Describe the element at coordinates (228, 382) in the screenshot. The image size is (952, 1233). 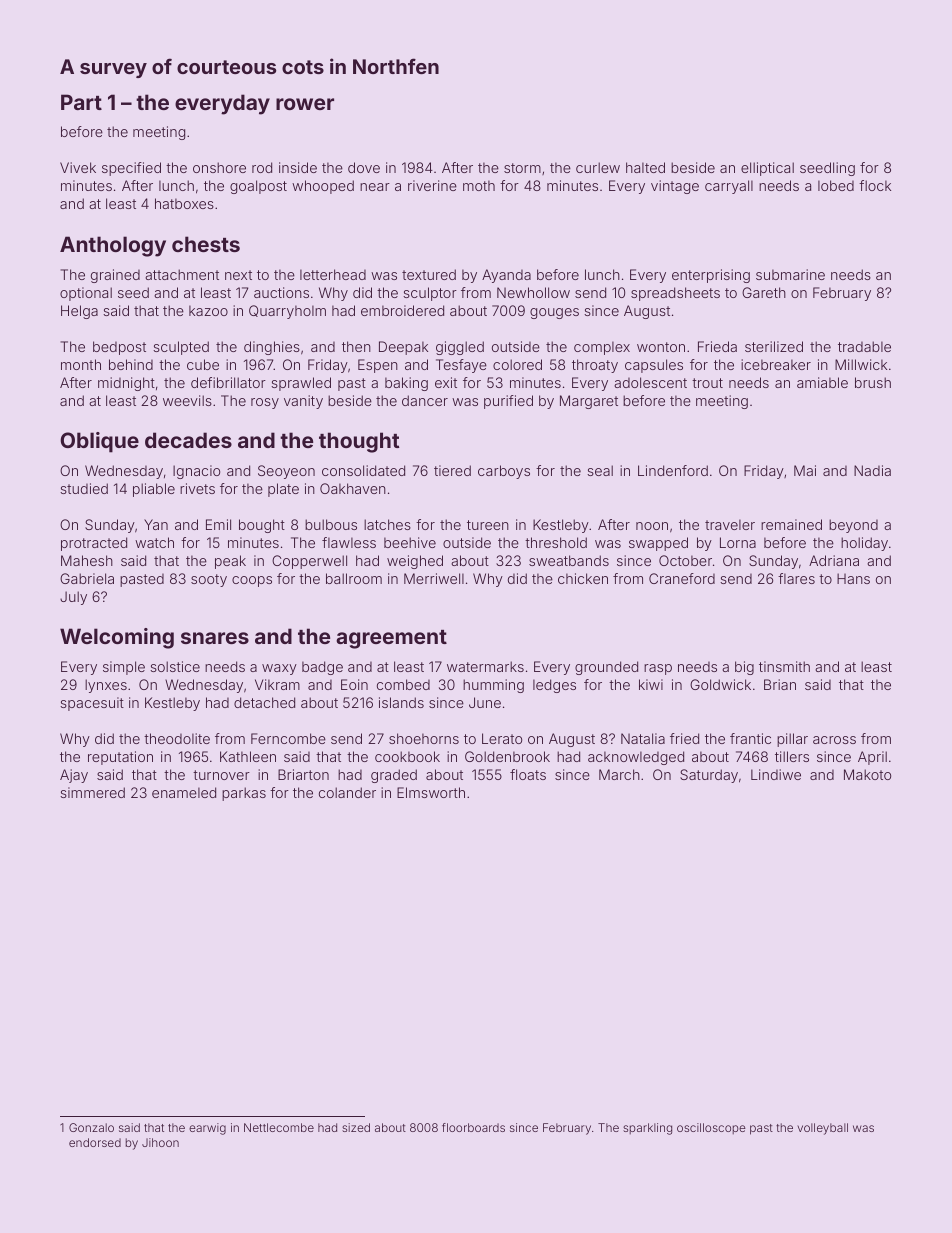
I see `defibrillator` at that location.
